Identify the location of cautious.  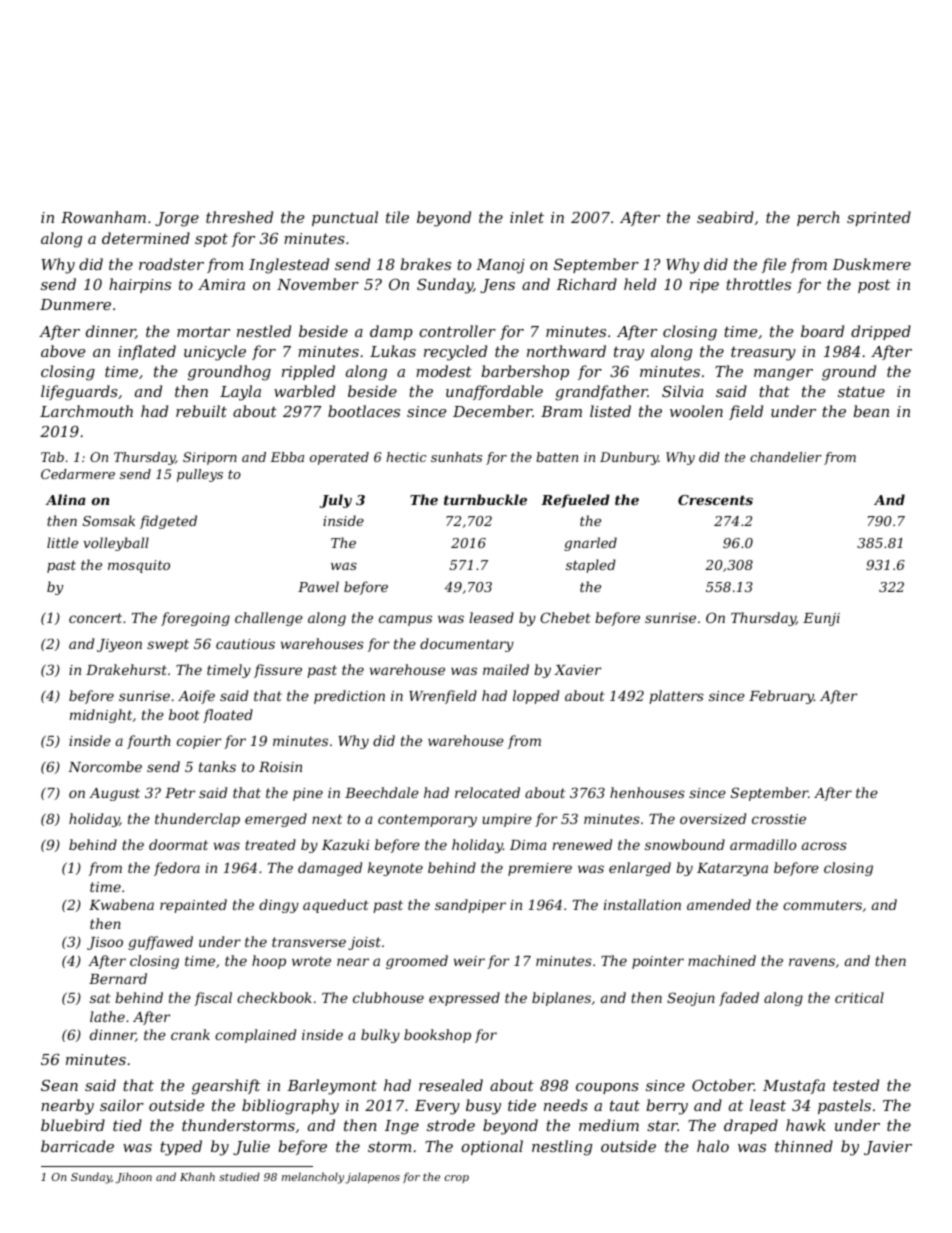
(245, 644).
